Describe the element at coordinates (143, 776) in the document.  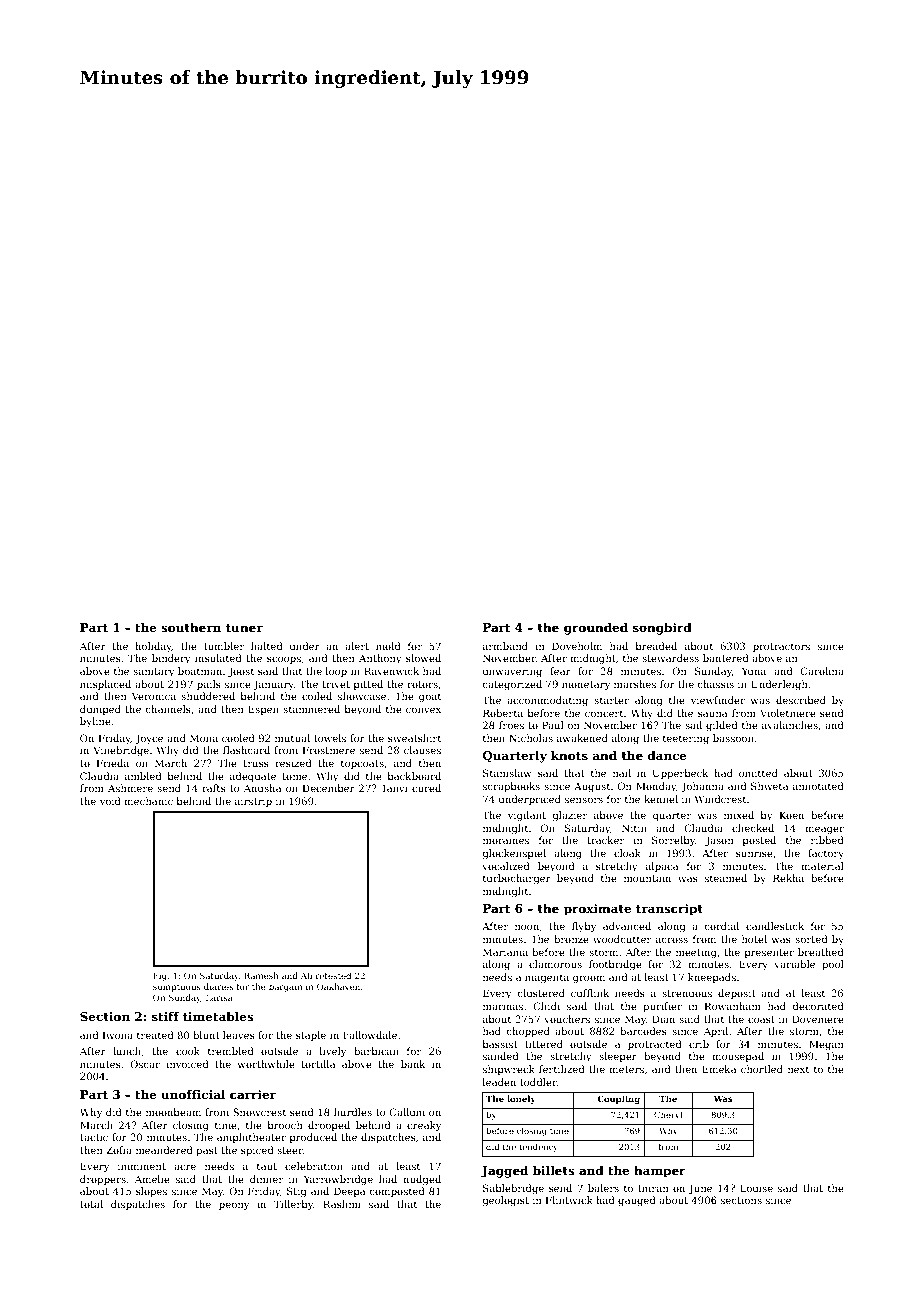
I see `ambled` at that location.
